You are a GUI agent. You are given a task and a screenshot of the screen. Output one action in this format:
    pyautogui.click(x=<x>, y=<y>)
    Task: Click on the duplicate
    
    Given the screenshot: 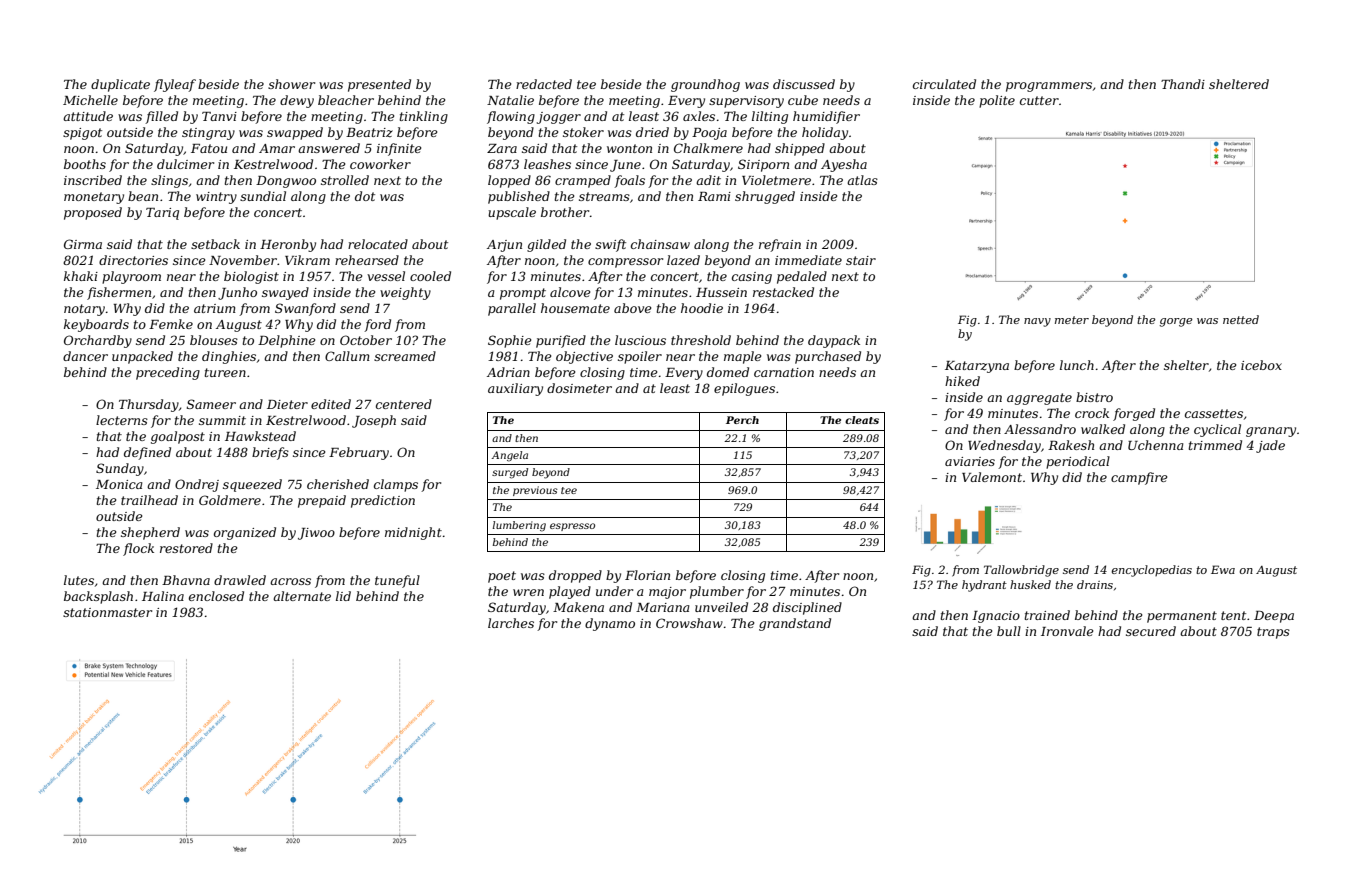 What is the action you would take?
    pyautogui.click(x=120, y=85)
